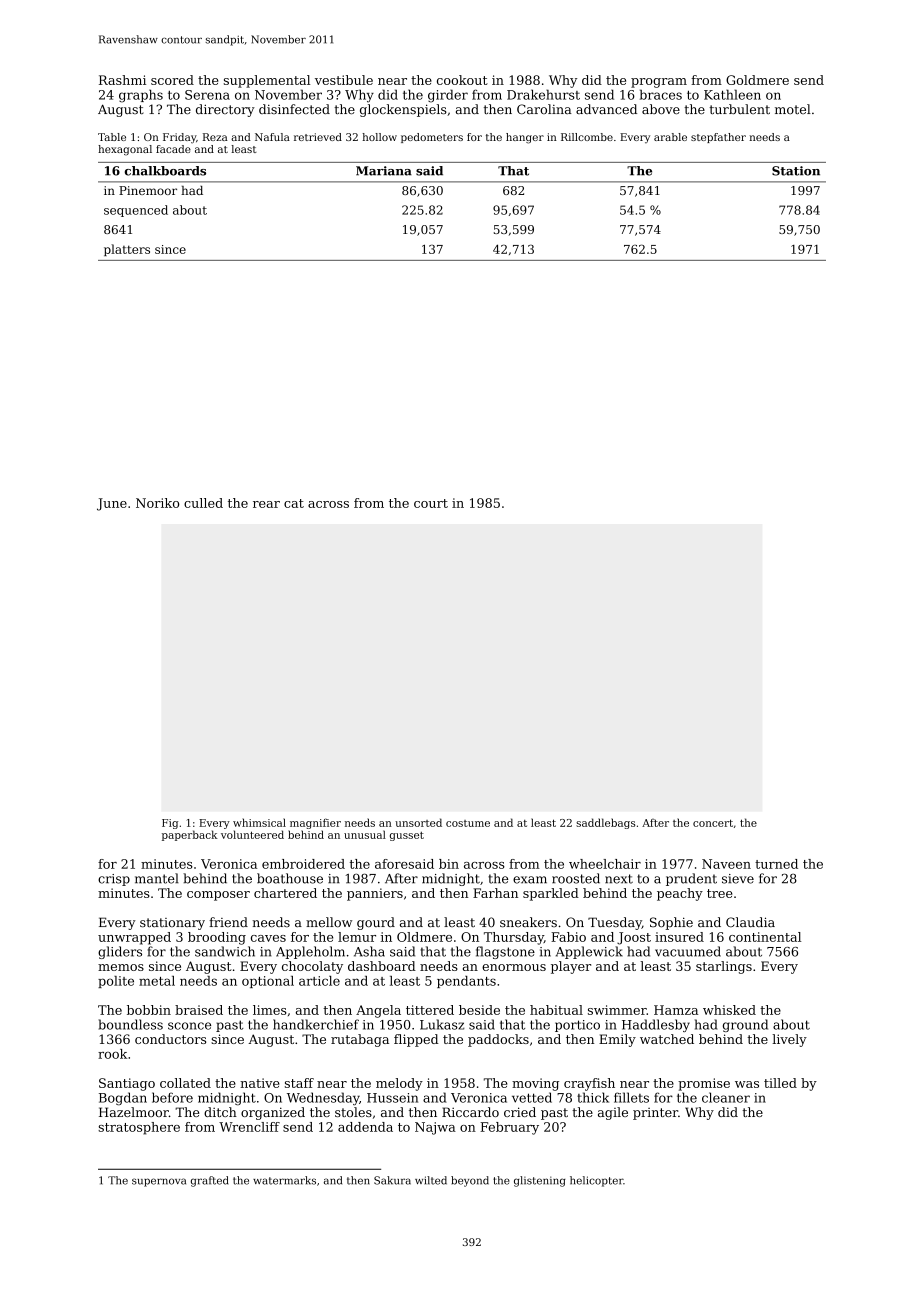  What do you see at coordinates (793, 109) in the screenshot?
I see `motel` at bounding box center [793, 109].
